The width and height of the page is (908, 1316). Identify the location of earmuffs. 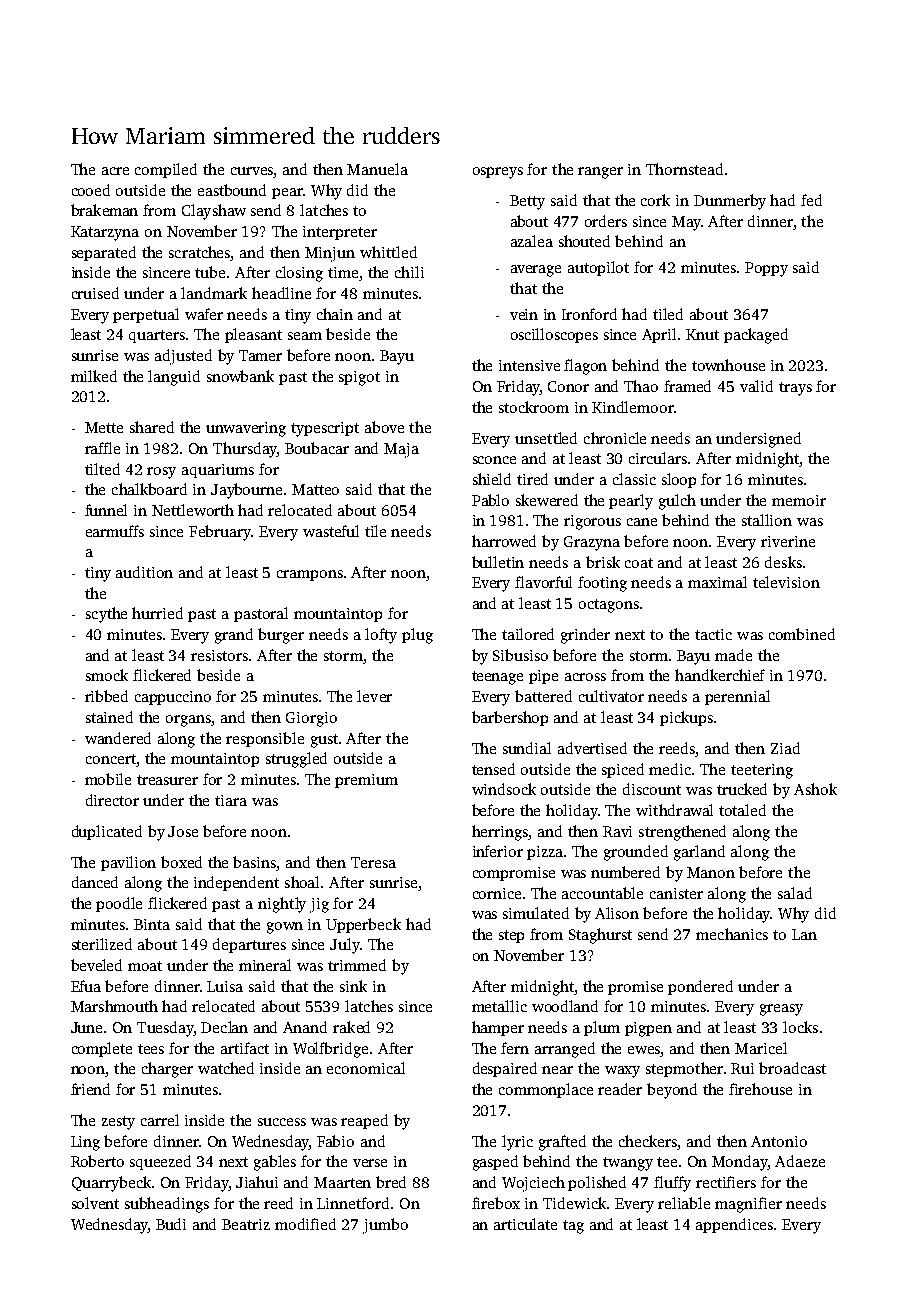
(115, 531).
